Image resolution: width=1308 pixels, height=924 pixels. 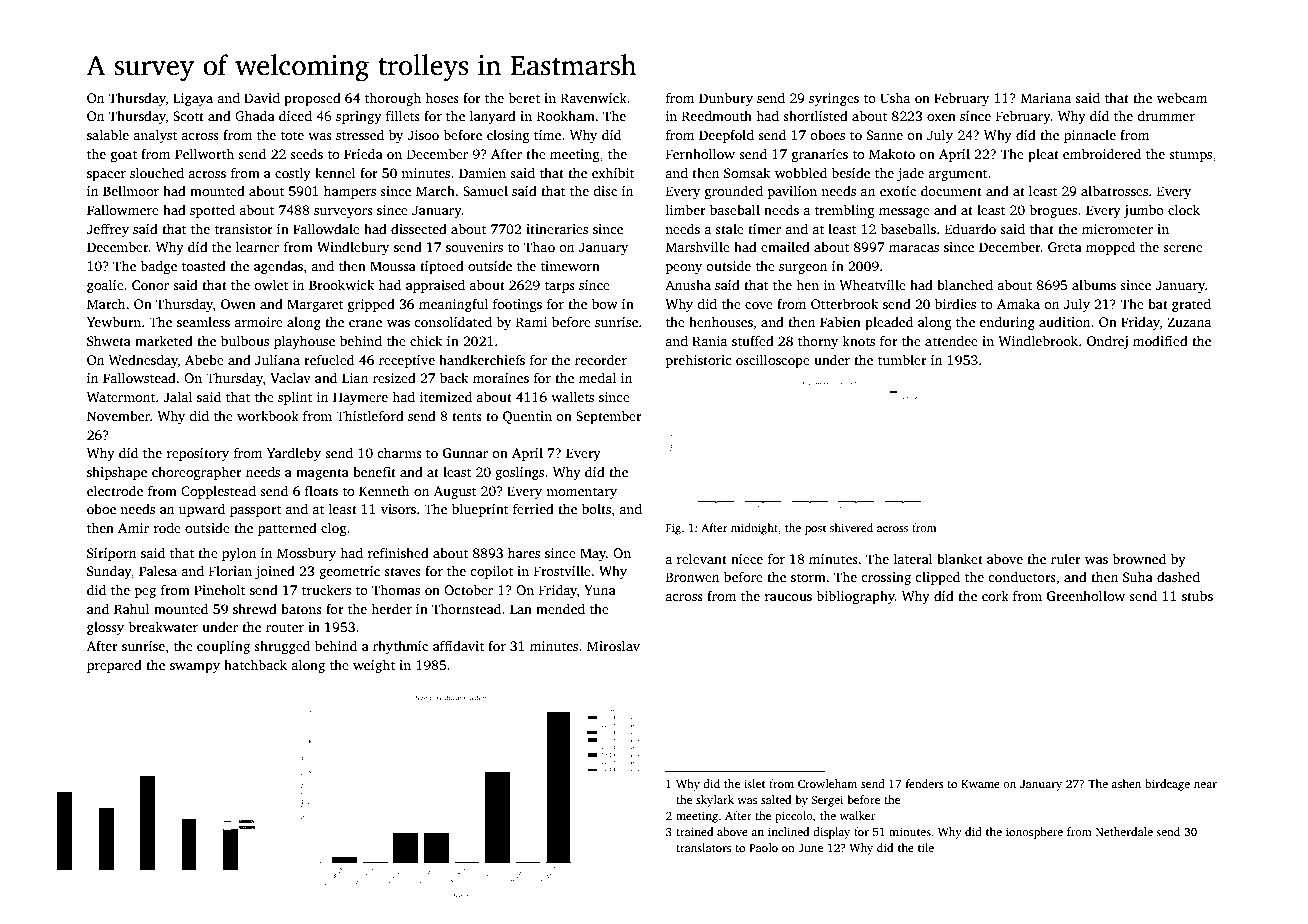 What do you see at coordinates (851, 527) in the page?
I see `shivered` at bounding box center [851, 527].
